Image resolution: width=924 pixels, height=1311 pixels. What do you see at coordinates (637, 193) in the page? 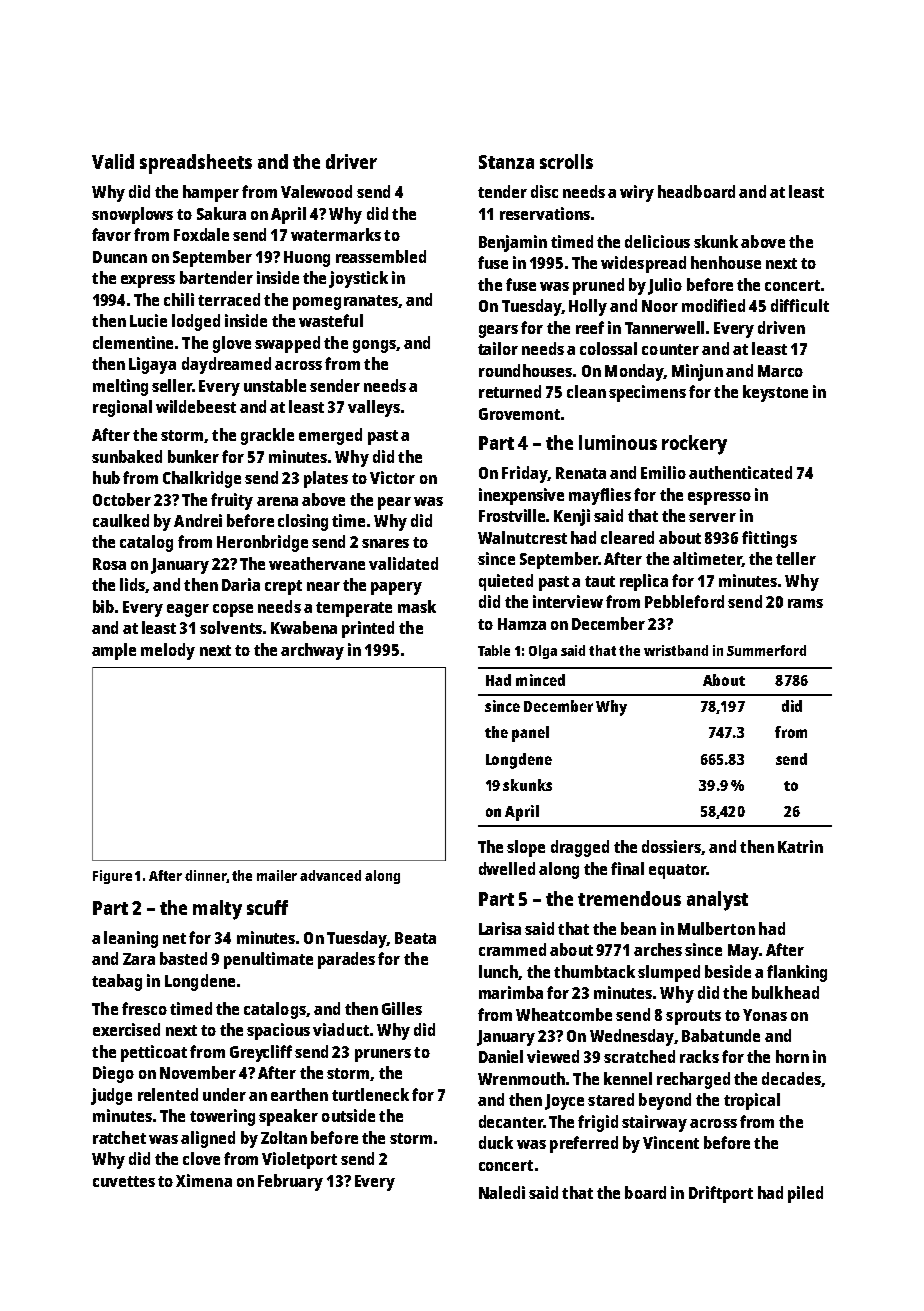
I see `wiry` at bounding box center [637, 193].
